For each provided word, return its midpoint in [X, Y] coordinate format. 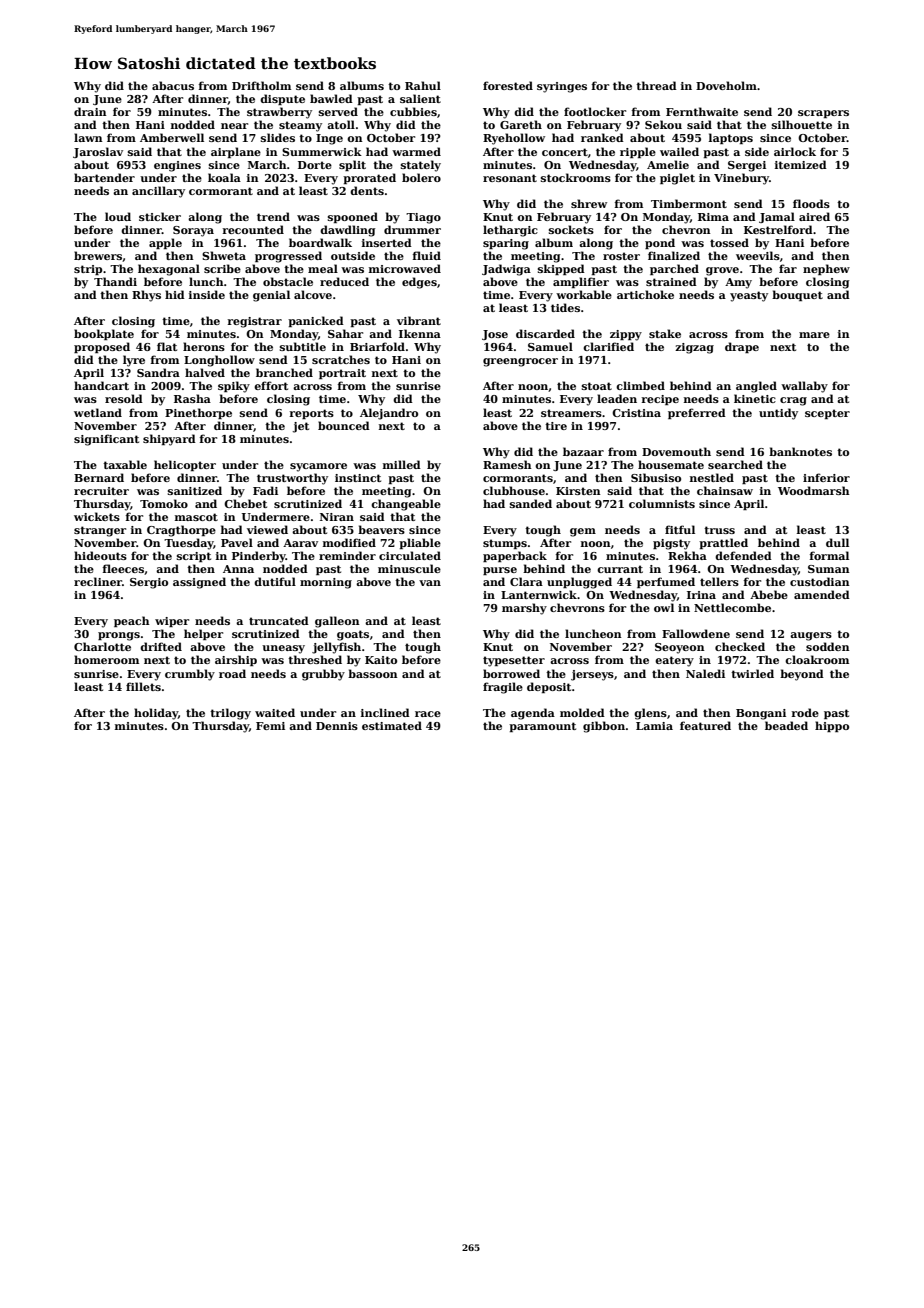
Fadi [265, 490]
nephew [826, 269]
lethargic [510, 231]
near [234, 126]
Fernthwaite [702, 111]
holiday [156, 714]
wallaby [804, 387]
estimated [392, 725]
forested [508, 85]
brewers [98, 255]
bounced [344, 425]
